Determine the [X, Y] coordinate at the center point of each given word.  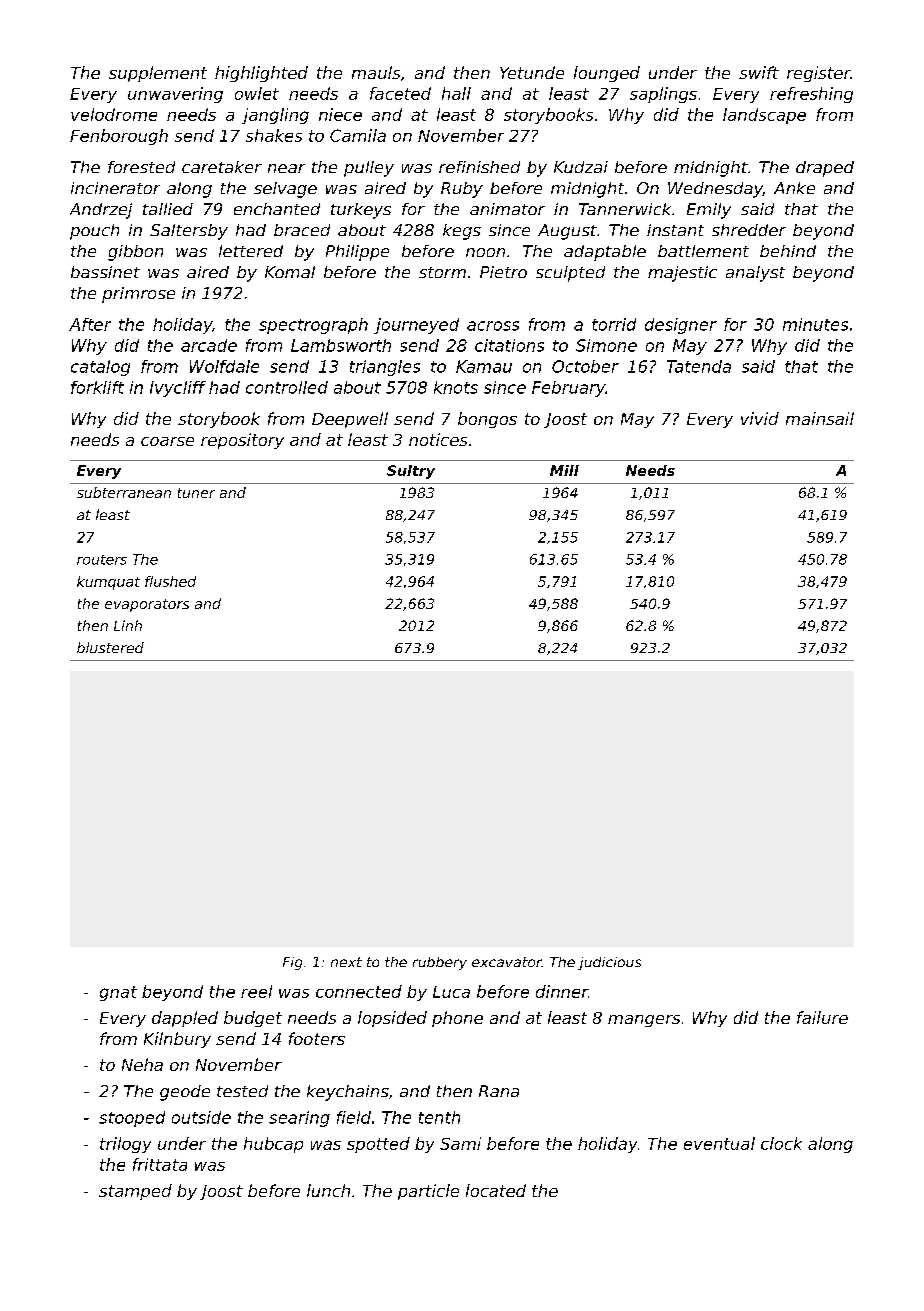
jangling [275, 116]
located [496, 1190]
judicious [609, 963]
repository [242, 441]
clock [781, 1143]
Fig [292, 963]
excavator [507, 962]
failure [822, 1017]
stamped [135, 1192]
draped [825, 169]
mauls [376, 72]
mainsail [820, 418]
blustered [110, 647]
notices [438, 439]
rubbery [440, 963]
